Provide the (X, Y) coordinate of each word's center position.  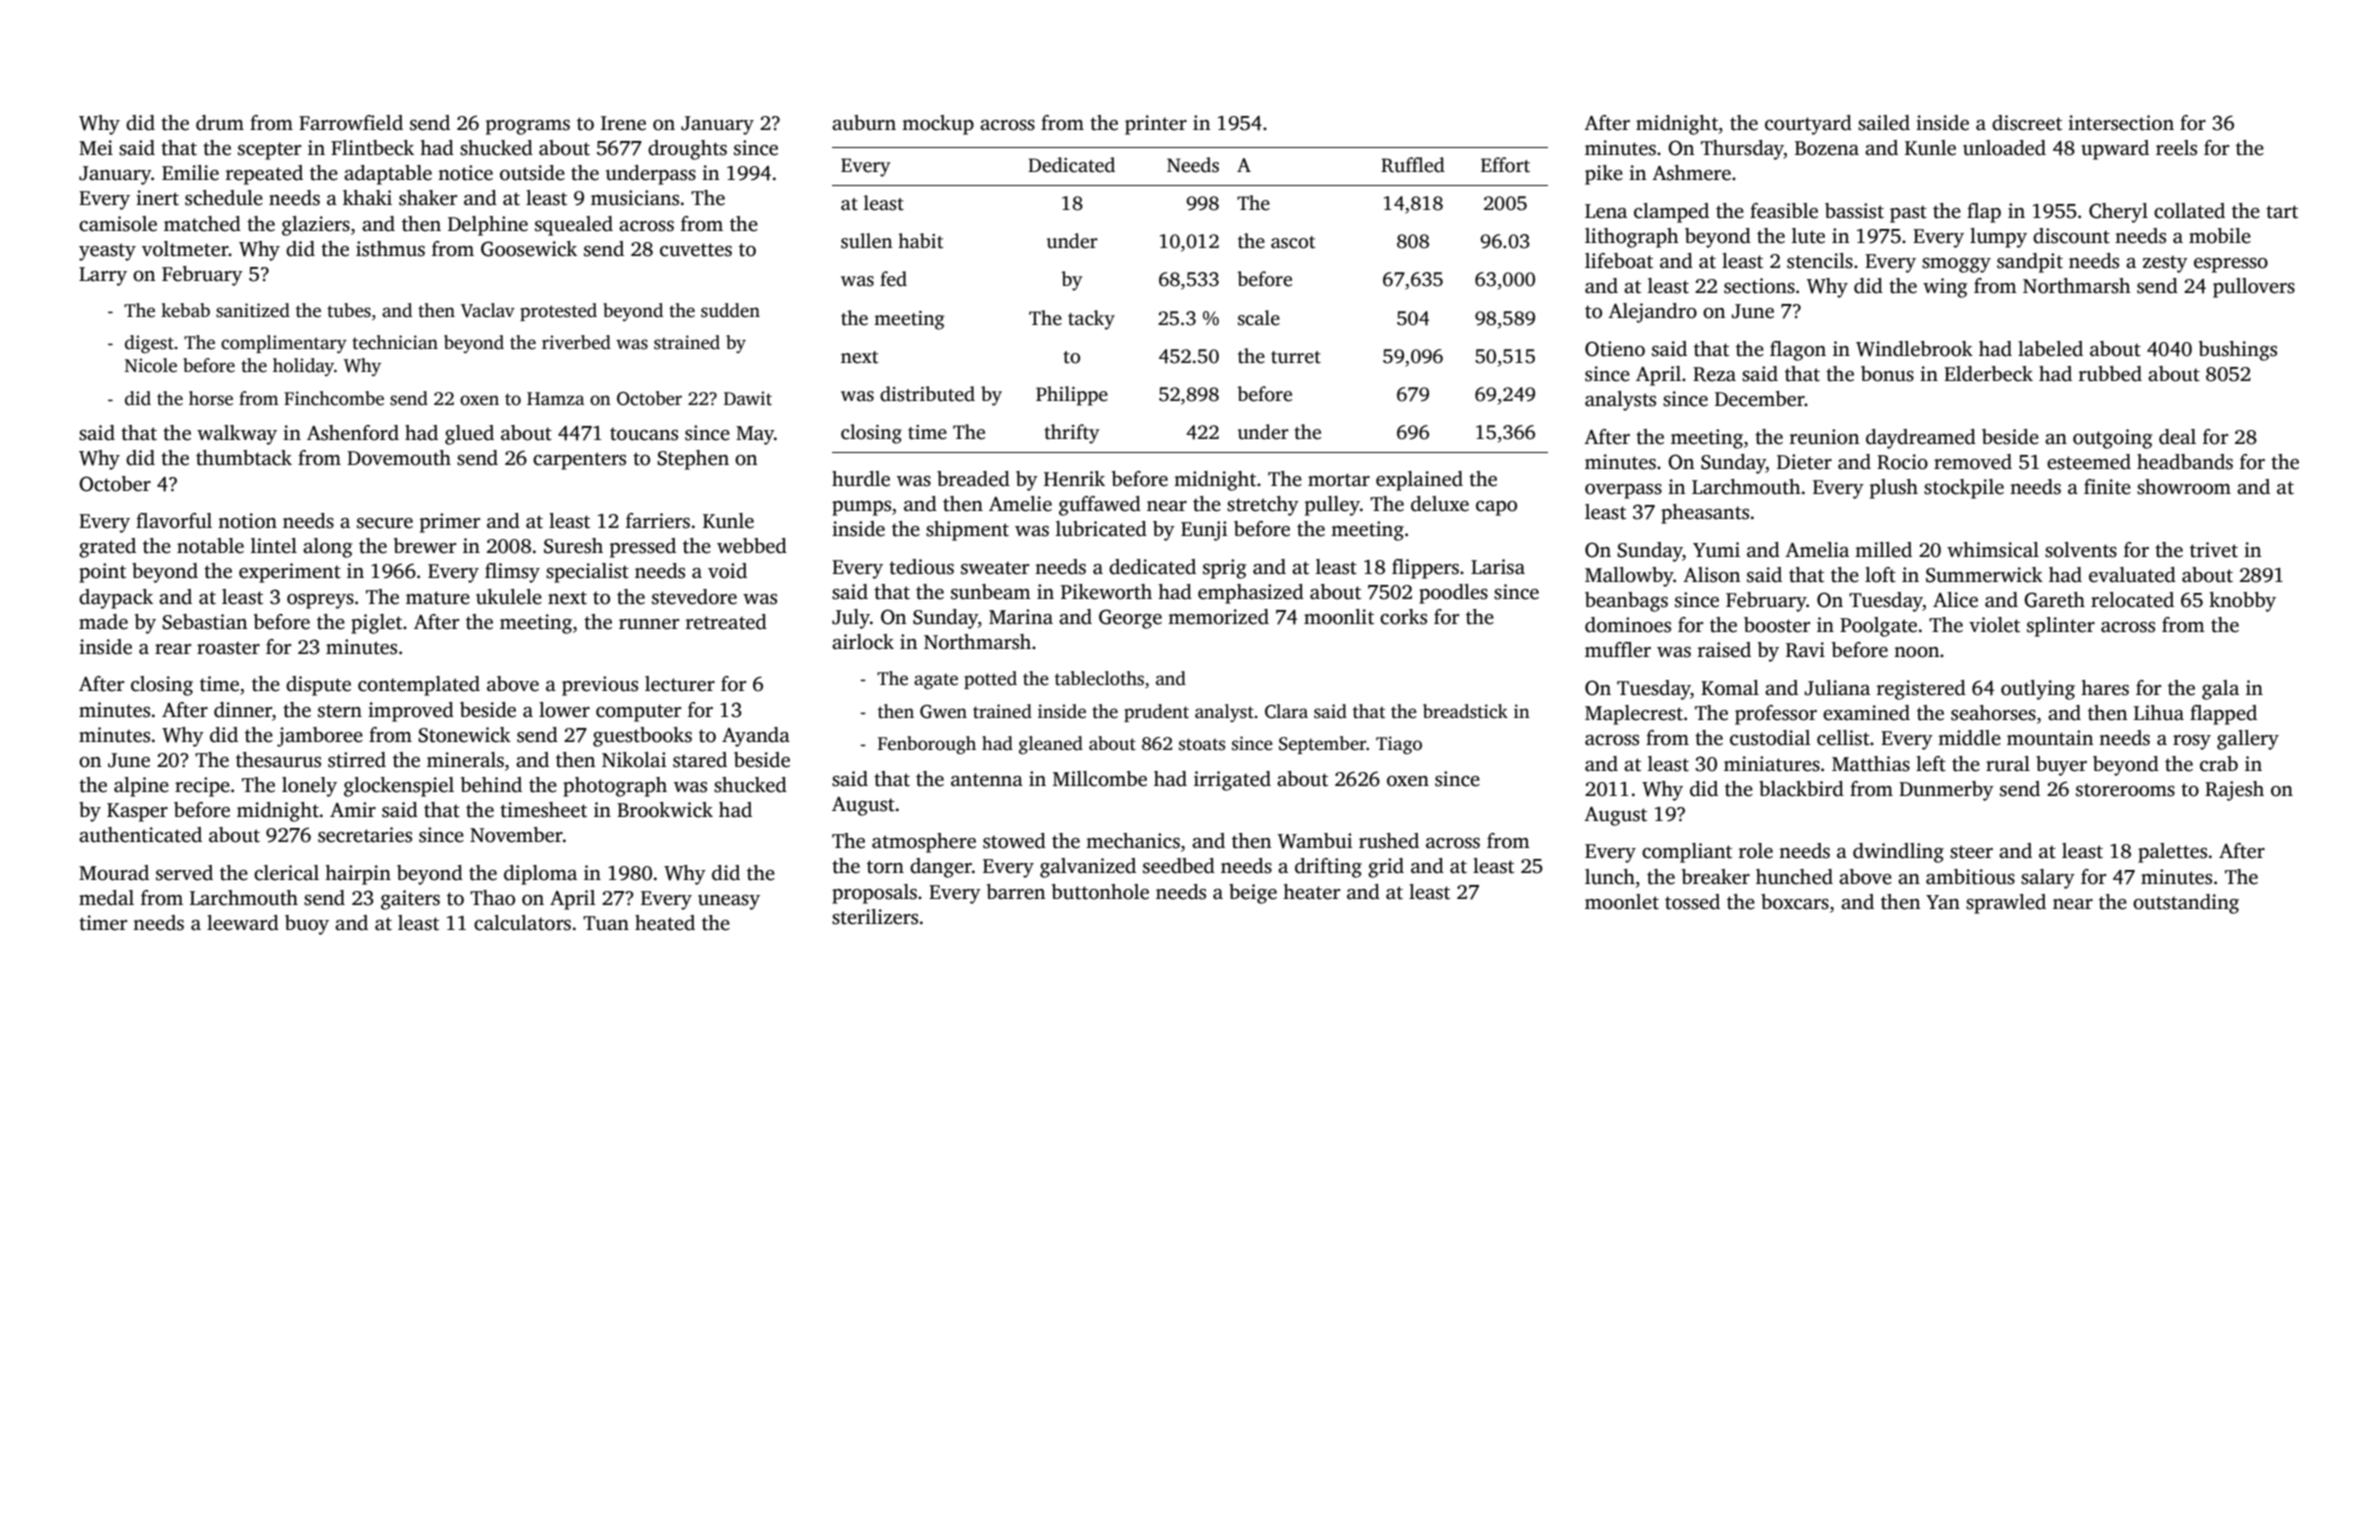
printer (1156, 125)
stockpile (1964, 489)
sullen (866, 241)
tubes (349, 310)
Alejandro (1652, 313)
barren (1016, 892)
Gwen (943, 712)
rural (2008, 764)
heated (665, 923)
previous (600, 686)
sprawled (2006, 904)
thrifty (1072, 434)
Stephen (693, 460)
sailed (1884, 123)
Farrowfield (351, 123)
